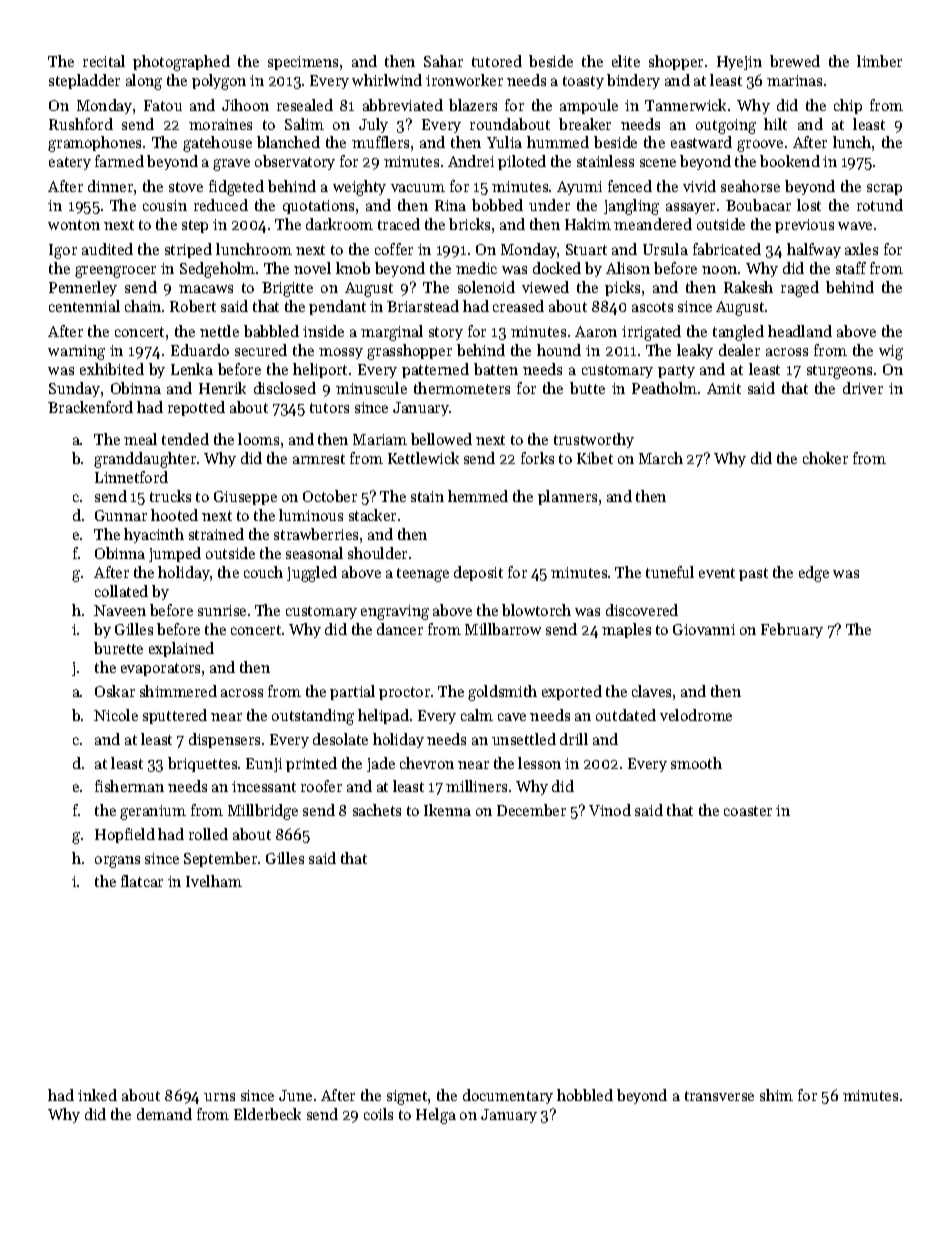 The image size is (952, 1233). What do you see at coordinates (97, 1095) in the screenshot?
I see `inked` at bounding box center [97, 1095].
